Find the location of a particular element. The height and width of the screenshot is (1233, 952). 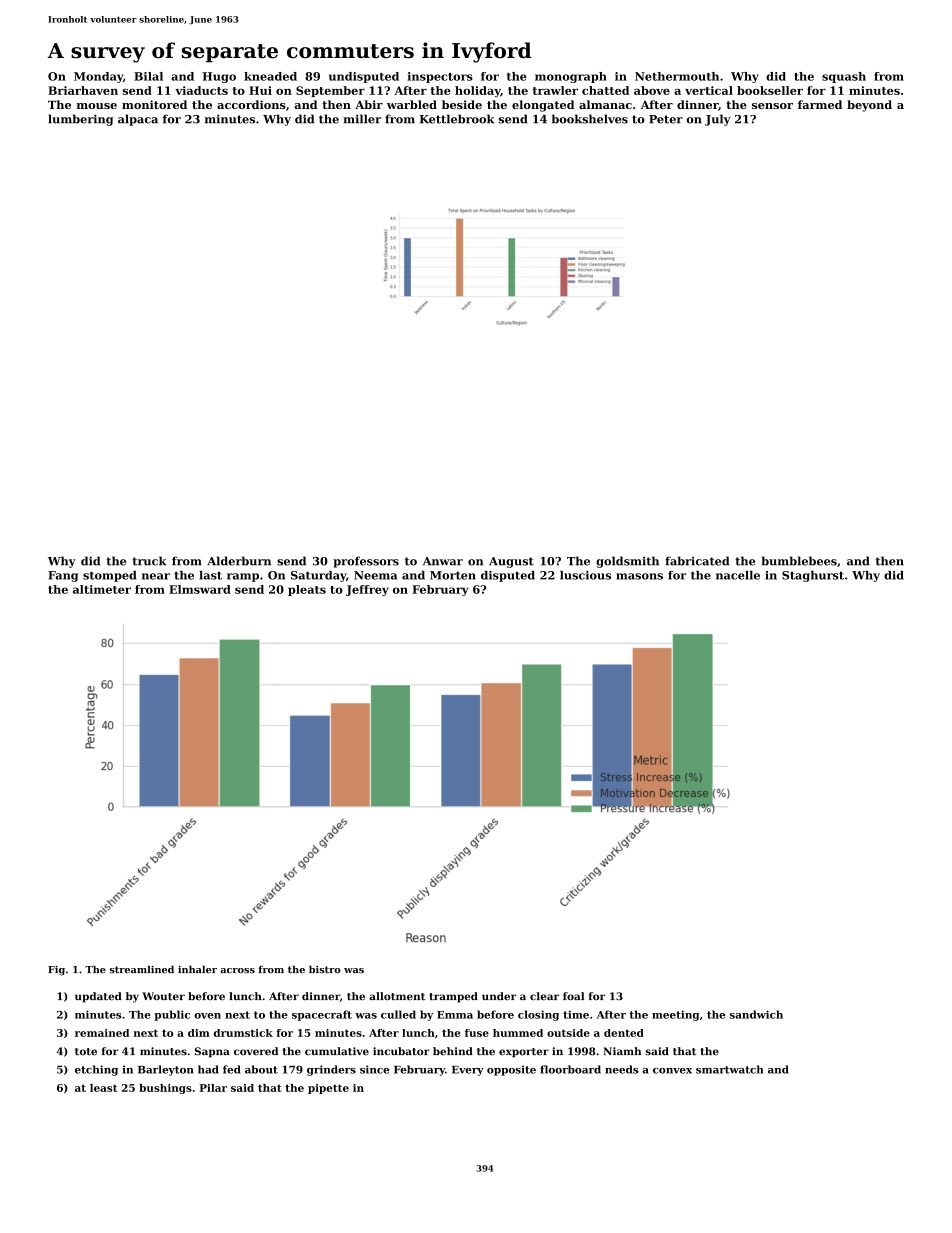

pipette is located at coordinates (328, 1089).
